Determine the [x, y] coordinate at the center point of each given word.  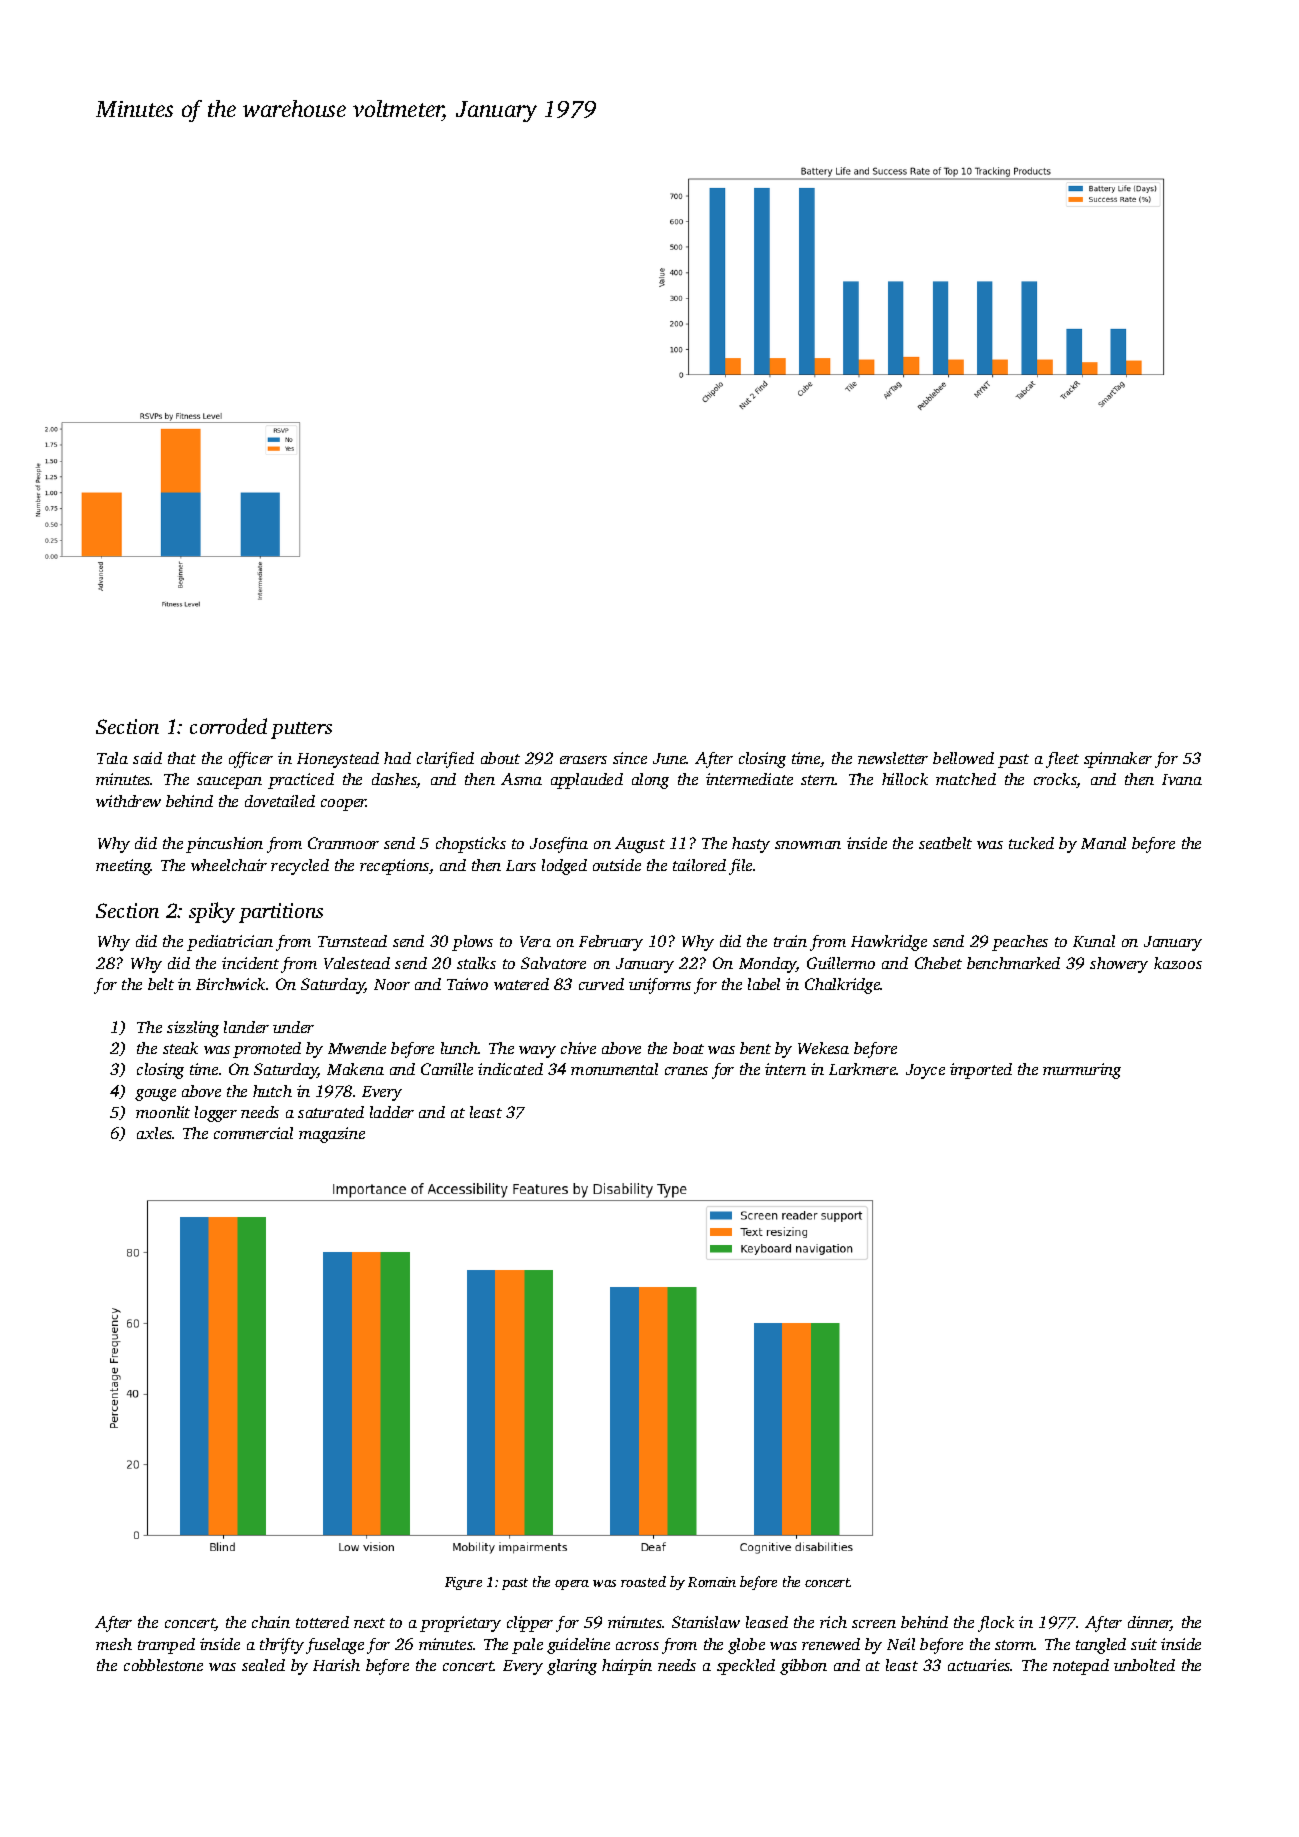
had [397, 758]
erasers [583, 760]
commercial [253, 1133]
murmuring [1082, 1071]
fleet [1062, 760]
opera [572, 1585]
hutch [272, 1091]
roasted [643, 1581]
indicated [510, 1069]
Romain [712, 1582]
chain [271, 1622]
